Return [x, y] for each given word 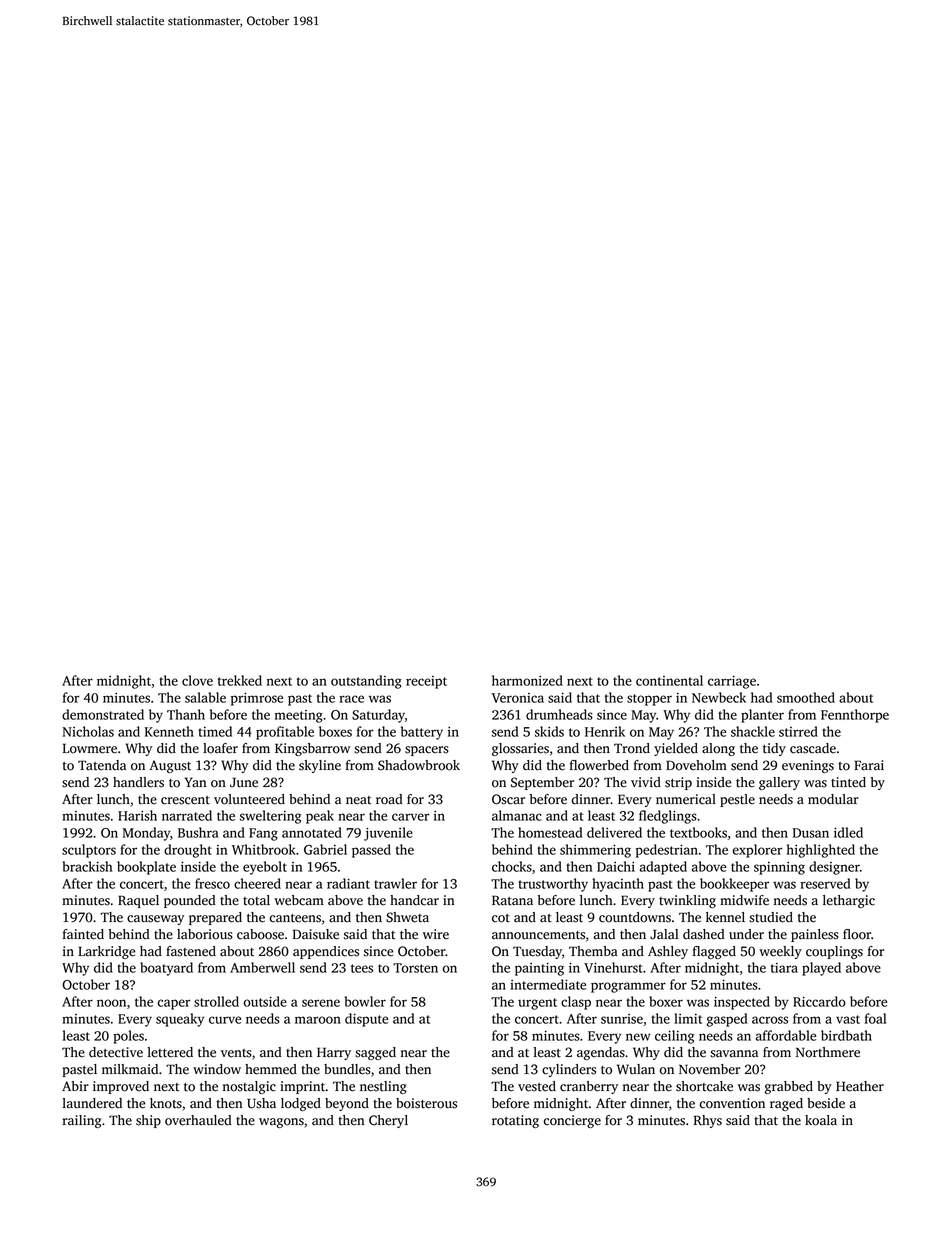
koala [821, 1120]
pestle [737, 800]
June [244, 782]
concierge [572, 1121]
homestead [550, 832]
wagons [281, 1123]
